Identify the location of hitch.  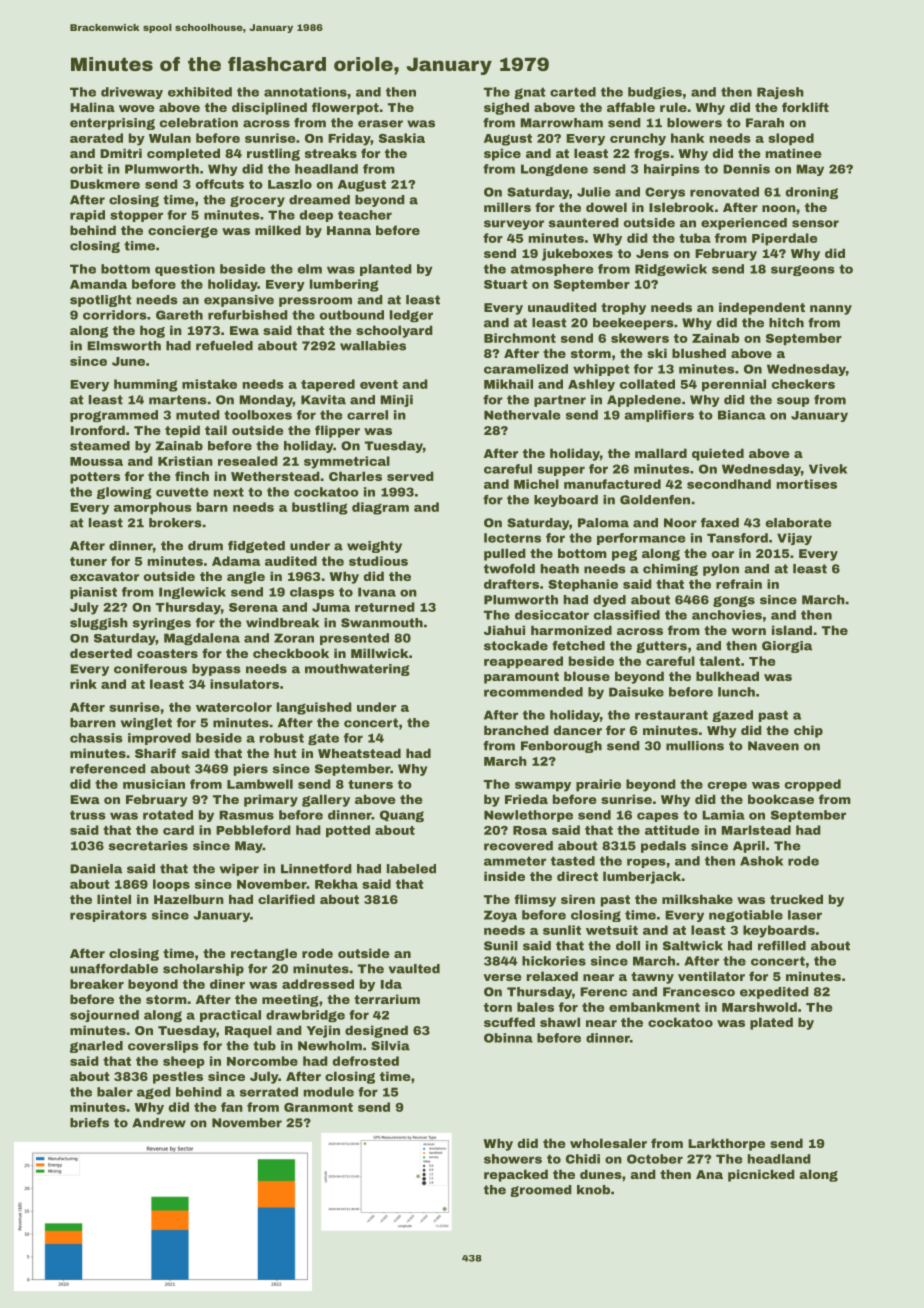
(786, 323).
